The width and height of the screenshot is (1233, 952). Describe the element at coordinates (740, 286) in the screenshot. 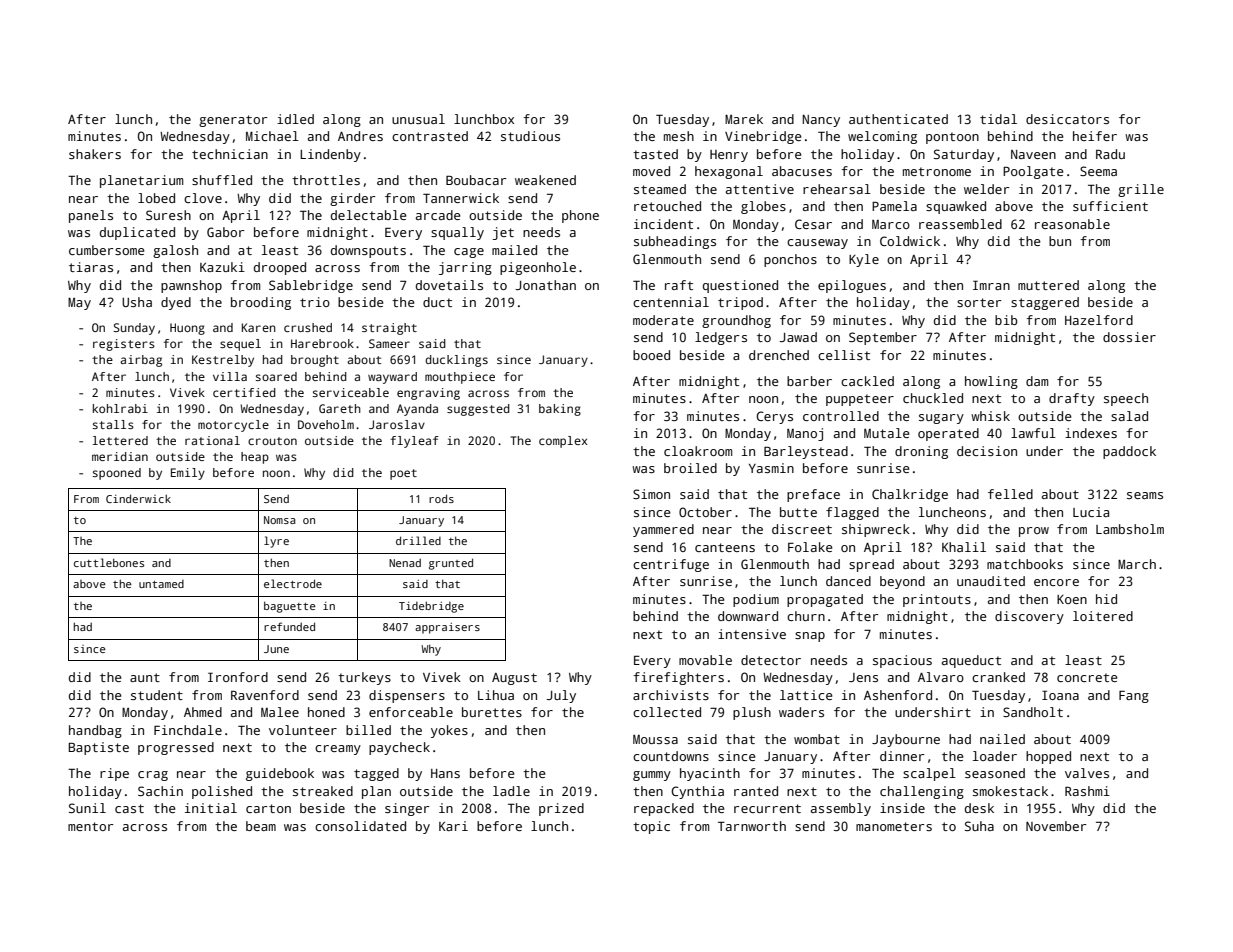

I see `questioned` at that location.
